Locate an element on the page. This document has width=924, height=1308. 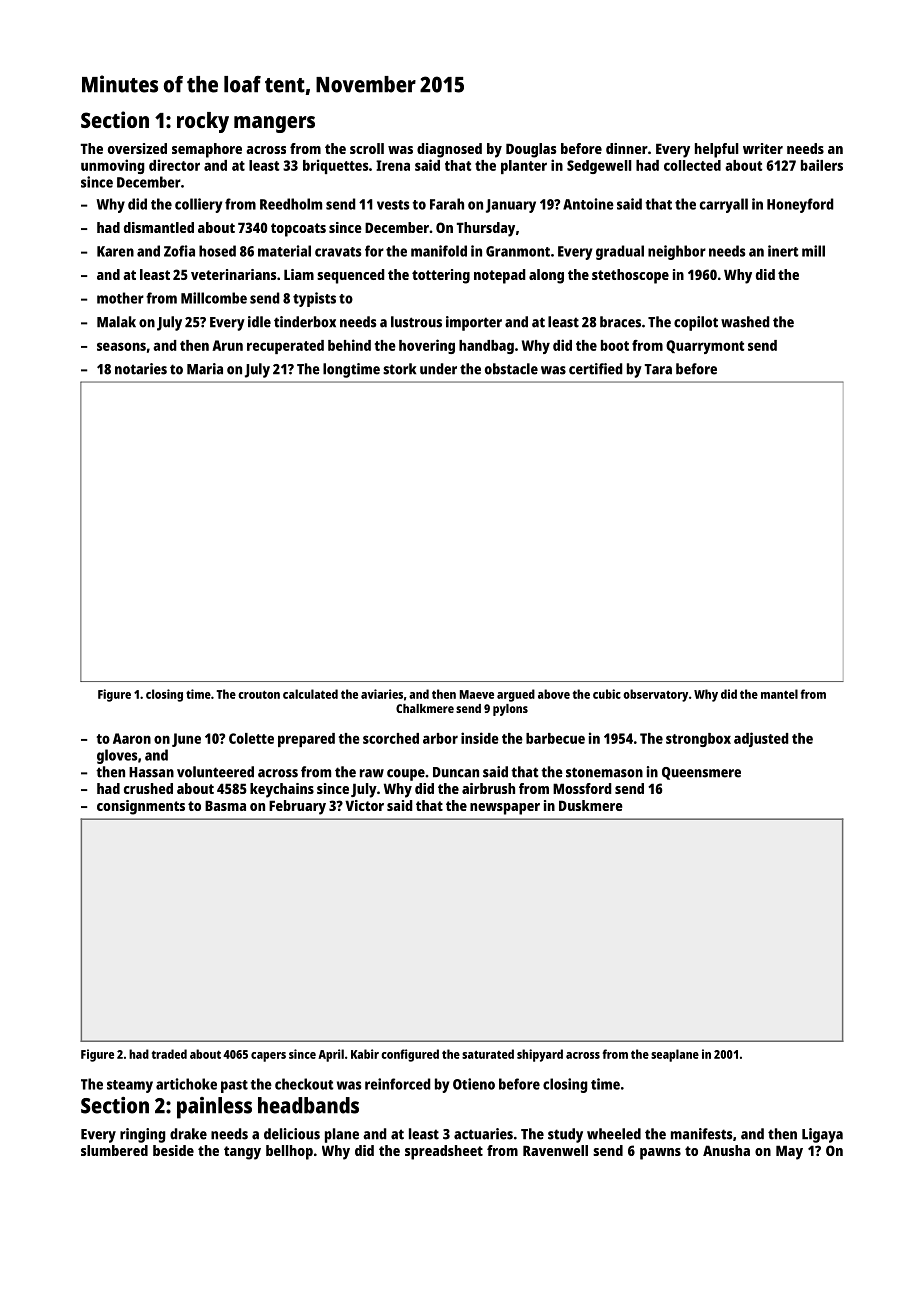
spreadsheet is located at coordinates (444, 1152).
